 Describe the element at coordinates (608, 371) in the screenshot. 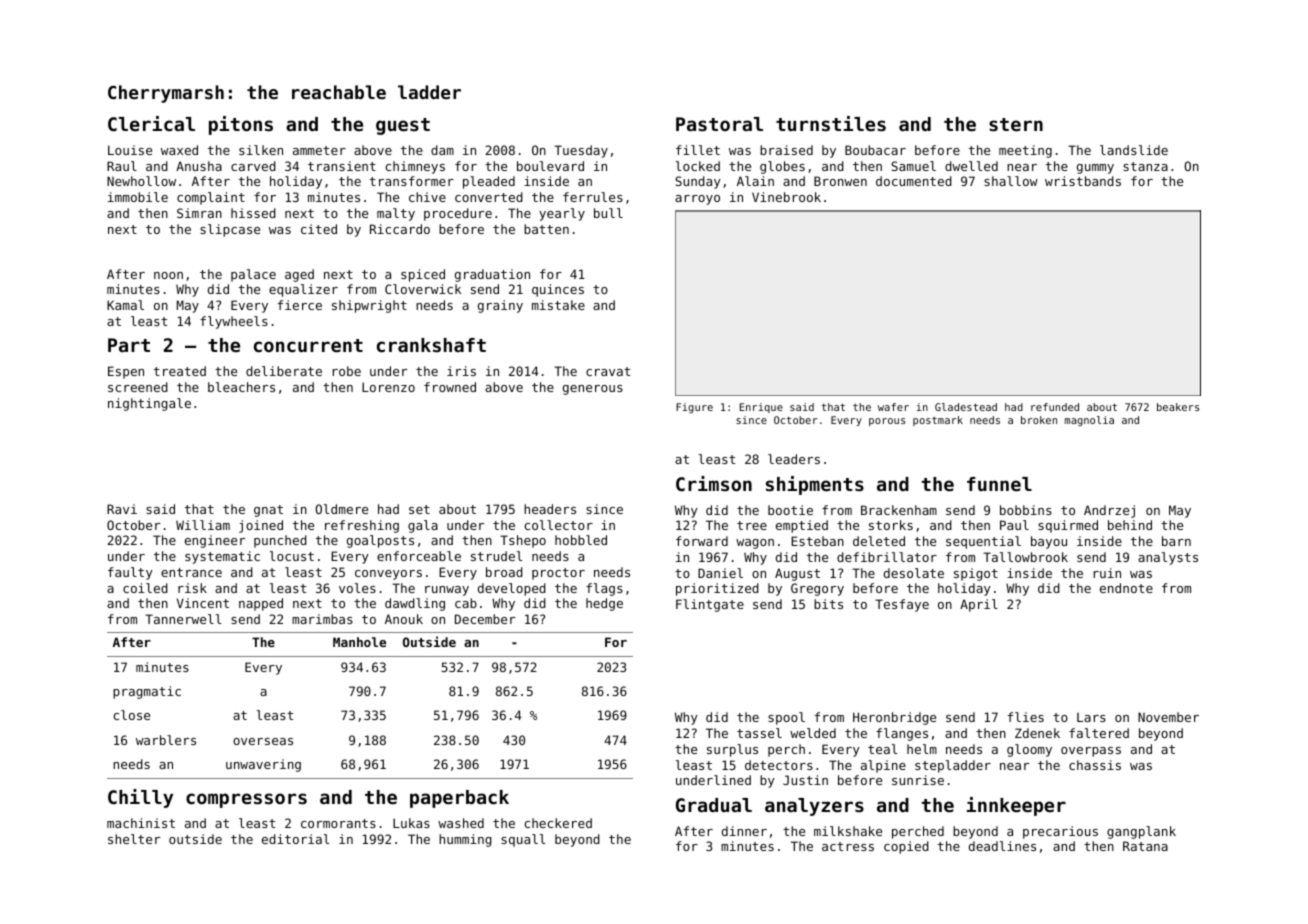

I see `cravat` at that location.
